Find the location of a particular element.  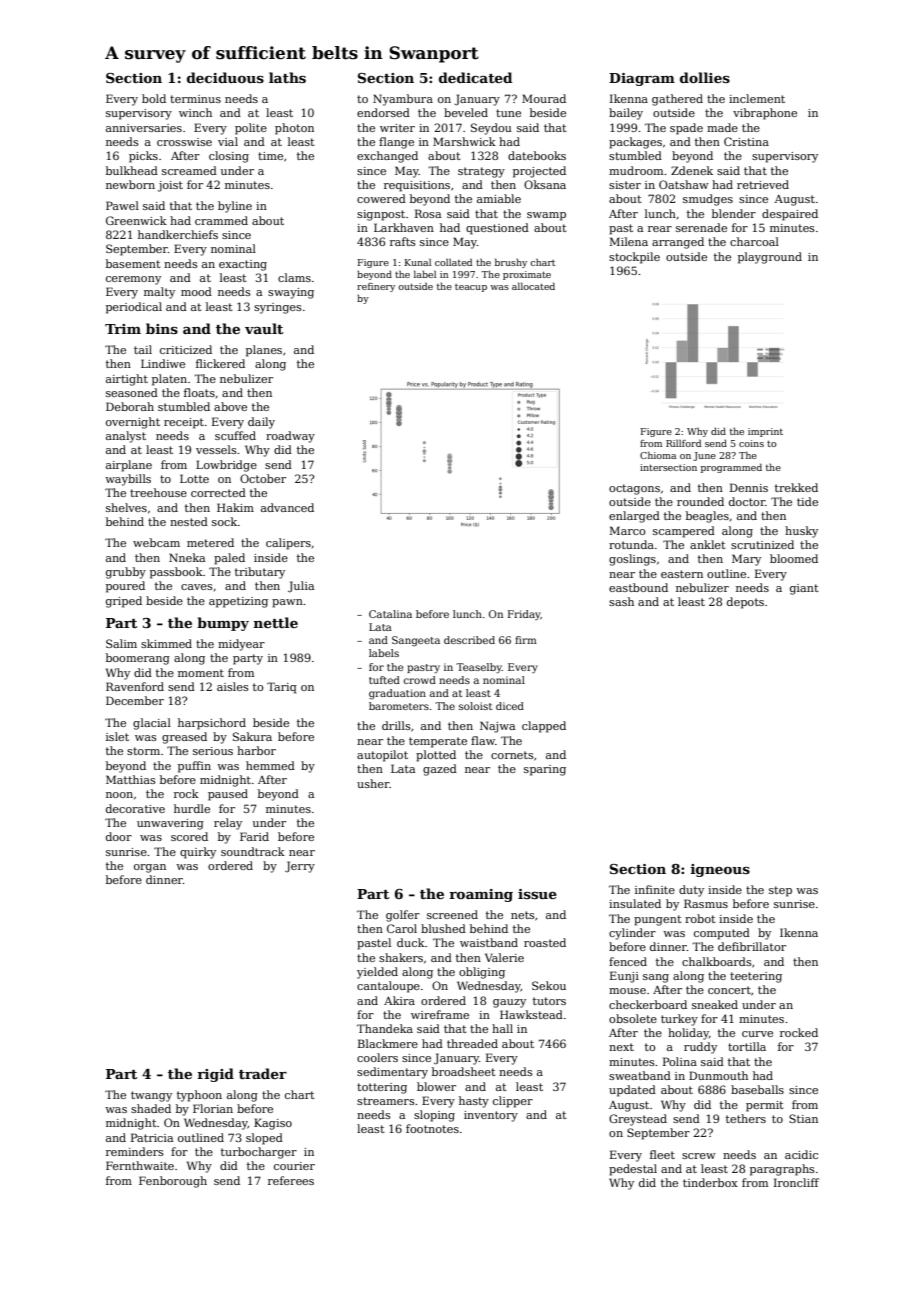

roadway is located at coordinates (290, 437).
